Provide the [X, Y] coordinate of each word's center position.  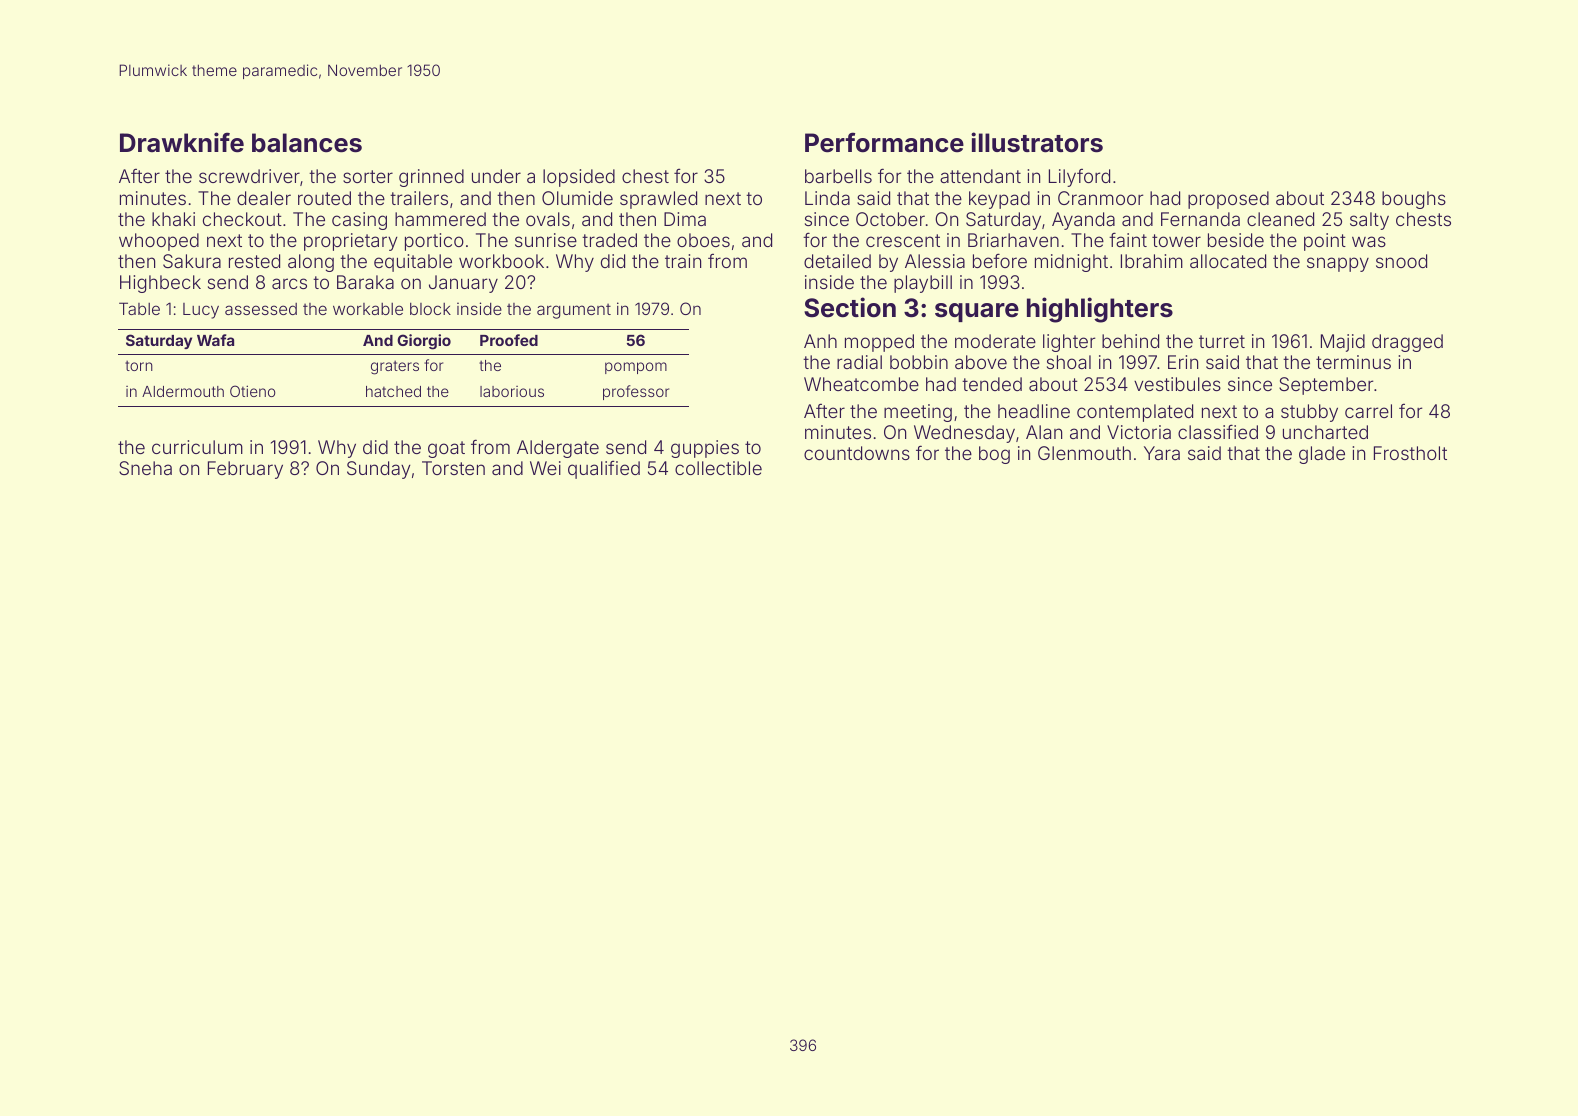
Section [850, 307]
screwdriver [249, 176]
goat [446, 449]
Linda [827, 198]
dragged [1407, 343]
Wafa [215, 340]
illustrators [1037, 142]
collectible [718, 468]
